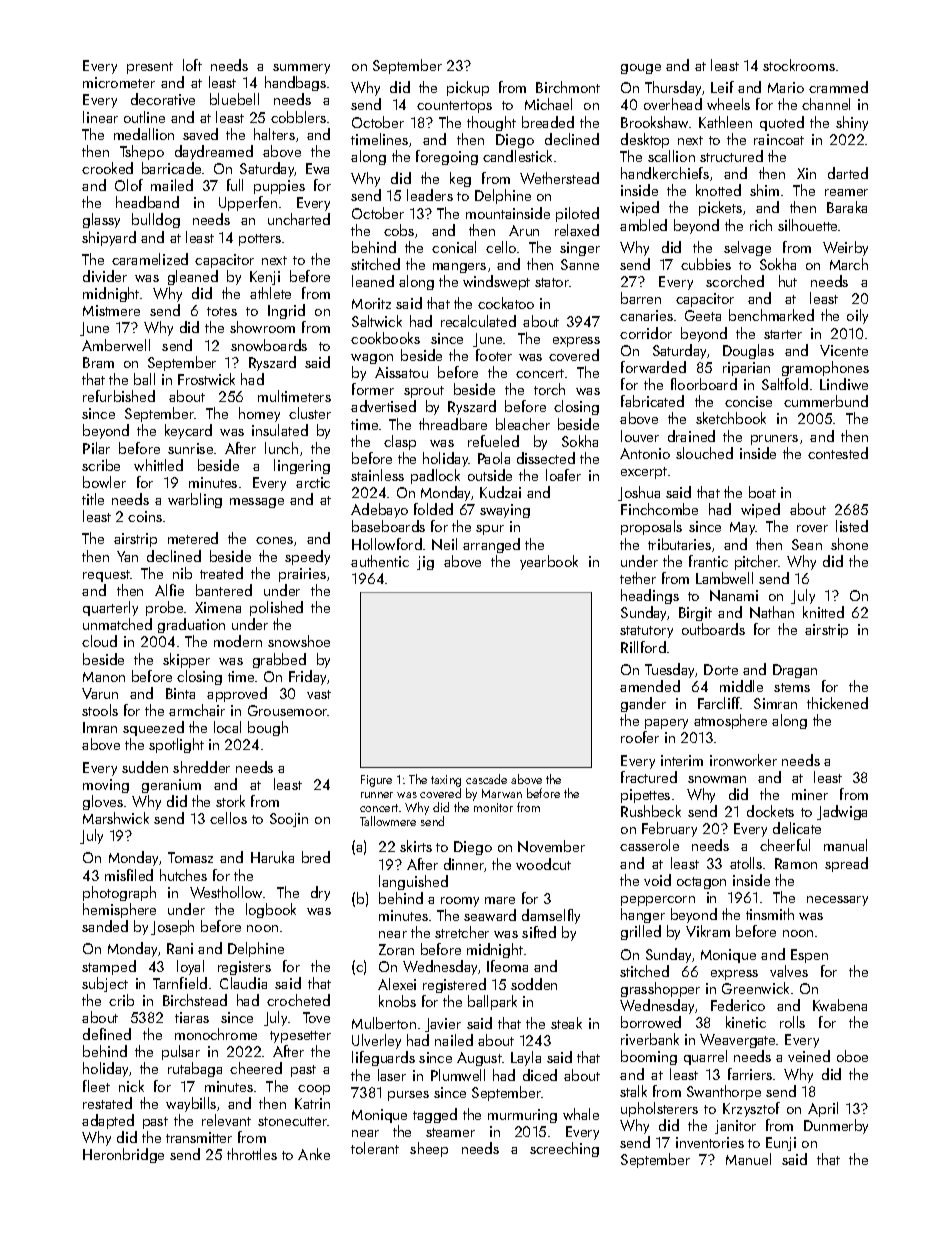 The height and width of the document is (1233, 952). What do you see at coordinates (252, 1154) in the document?
I see `throttles` at bounding box center [252, 1154].
